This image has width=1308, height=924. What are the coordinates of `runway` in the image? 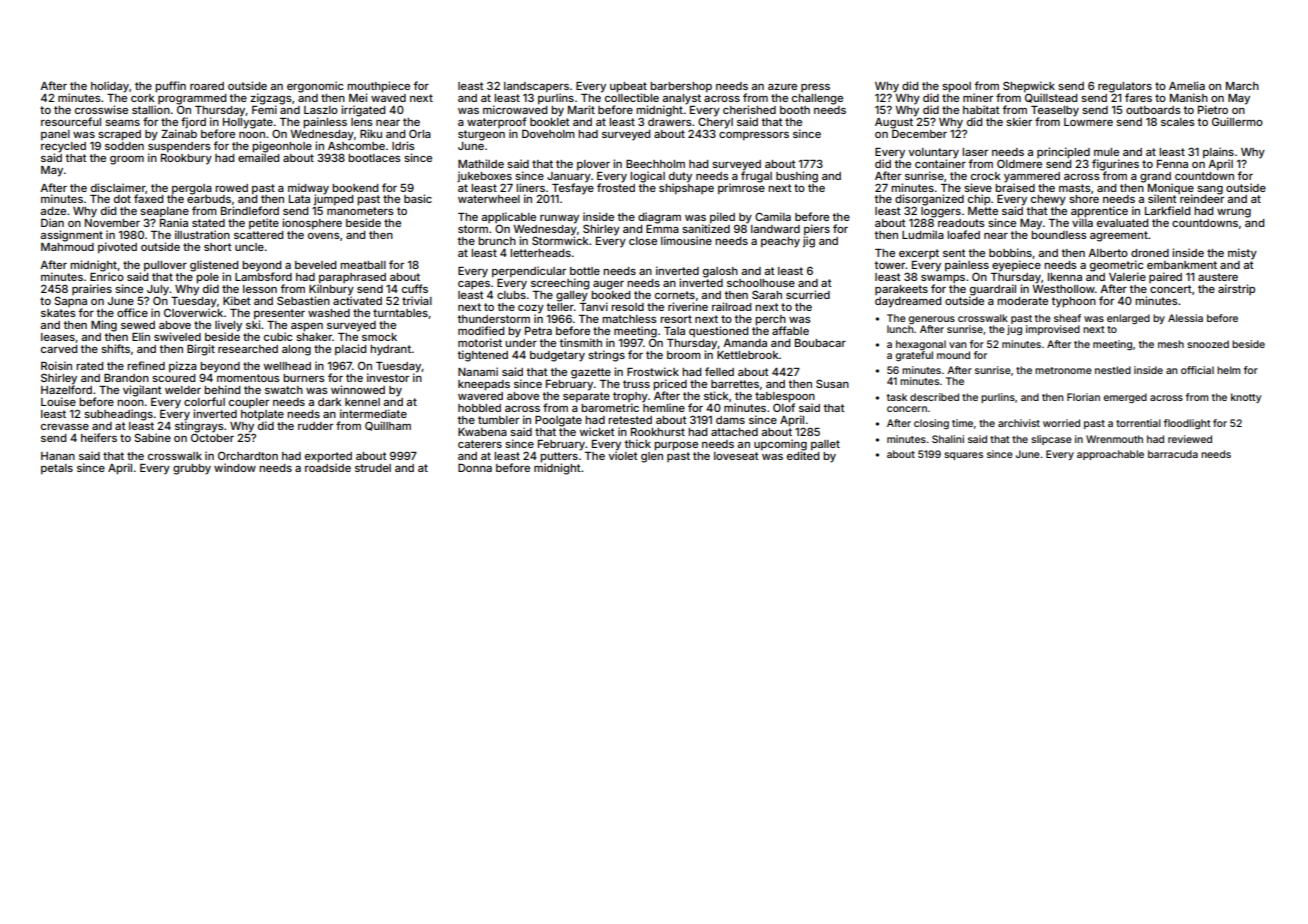 It's located at (559, 219).
